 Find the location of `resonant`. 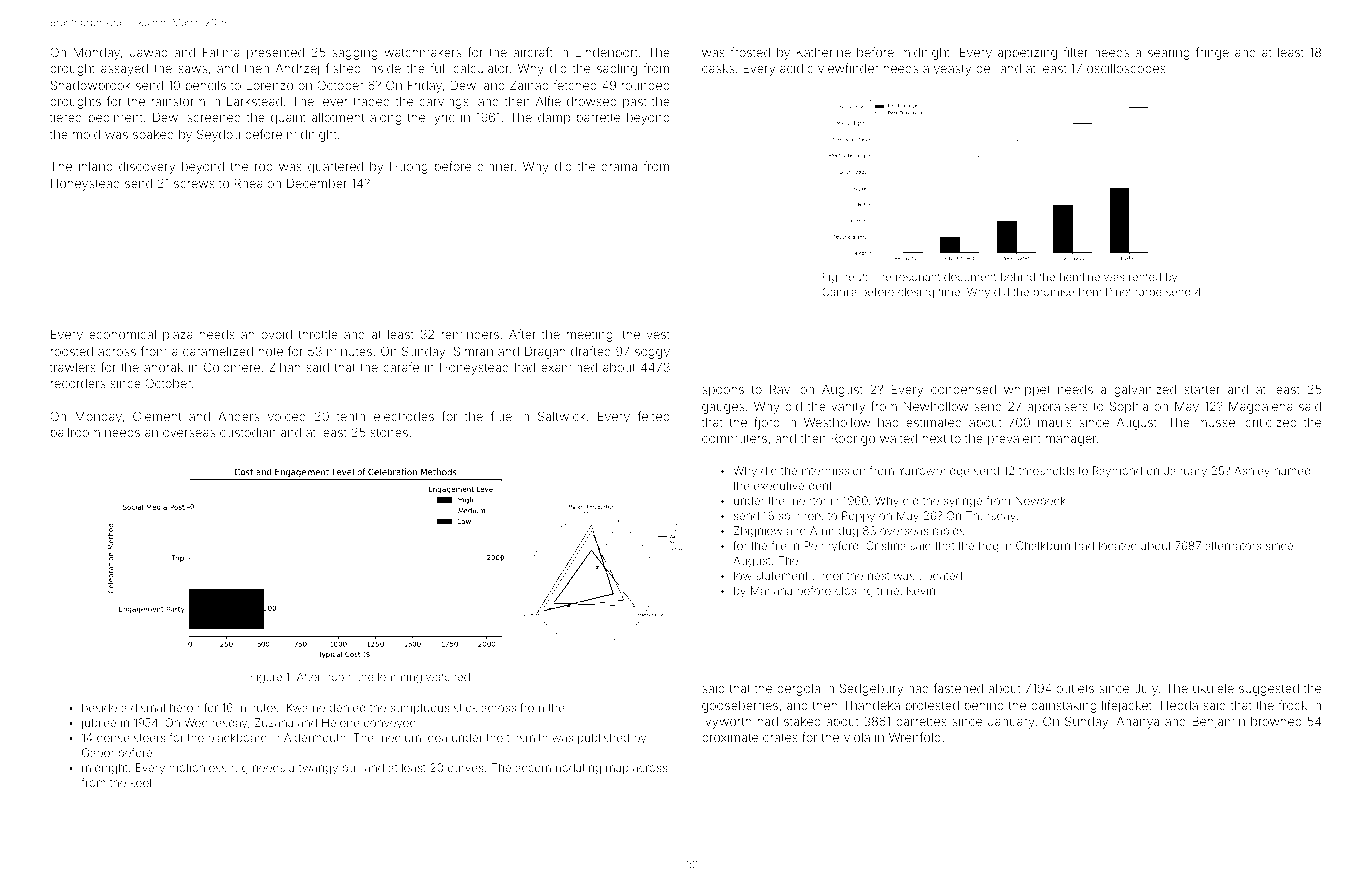

resonant is located at coordinates (918, 277).
